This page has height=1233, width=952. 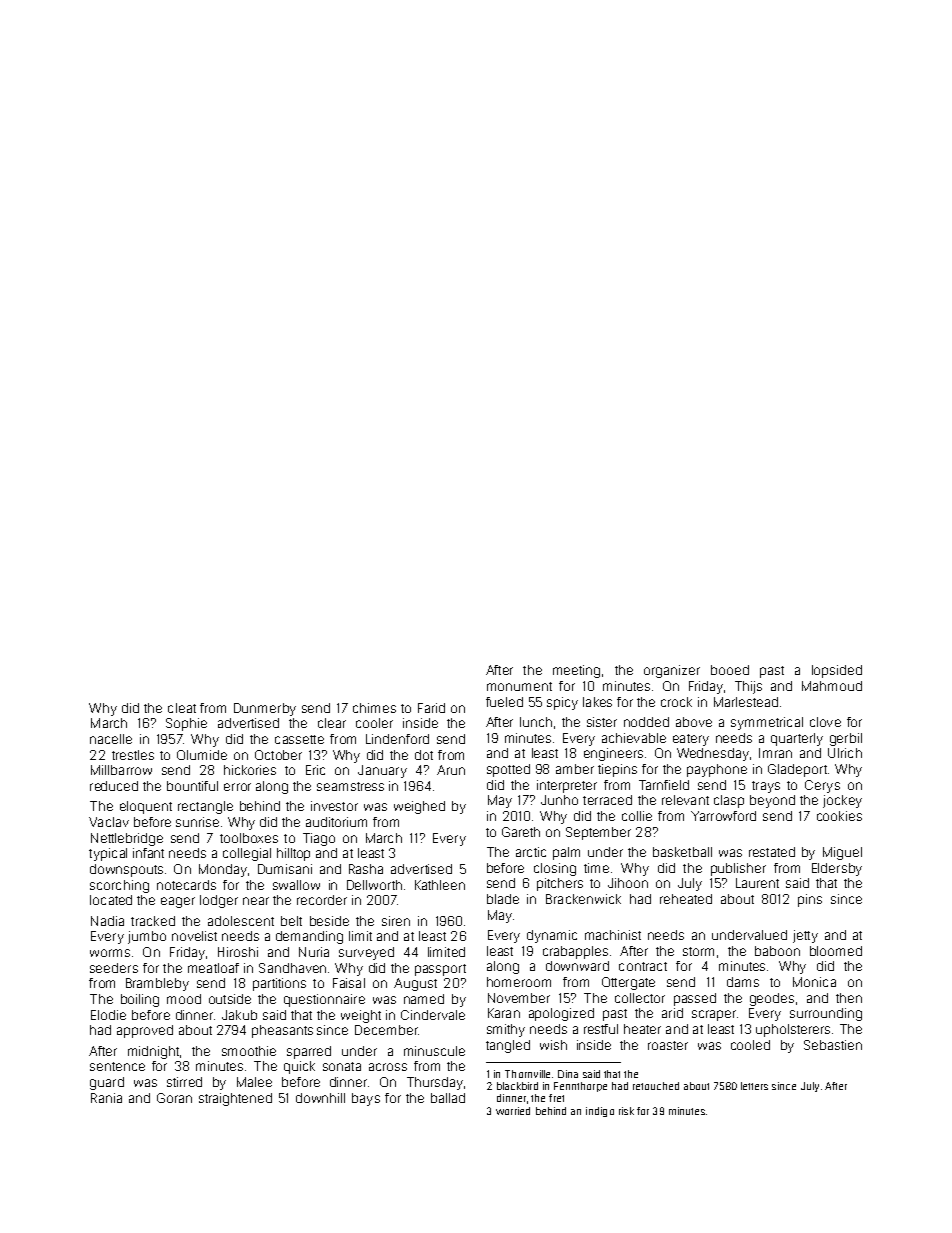 What do you see at coordinates (672, 671) in the page?
I see `organizer` at bounding box center [672, 671].
